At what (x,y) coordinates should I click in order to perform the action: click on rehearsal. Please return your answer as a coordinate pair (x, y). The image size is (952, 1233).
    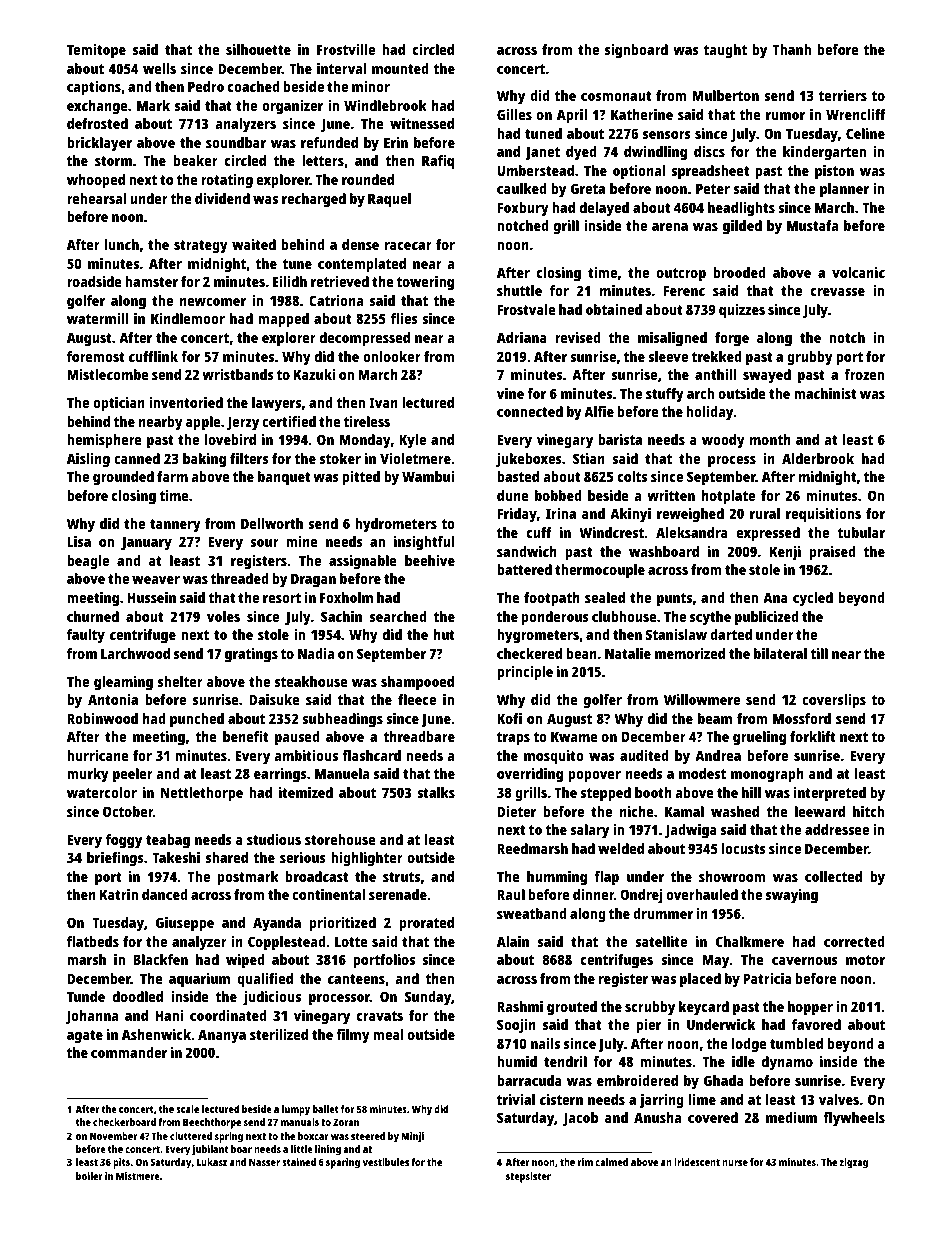
    Looking at the image, I should click on (97, 198).
